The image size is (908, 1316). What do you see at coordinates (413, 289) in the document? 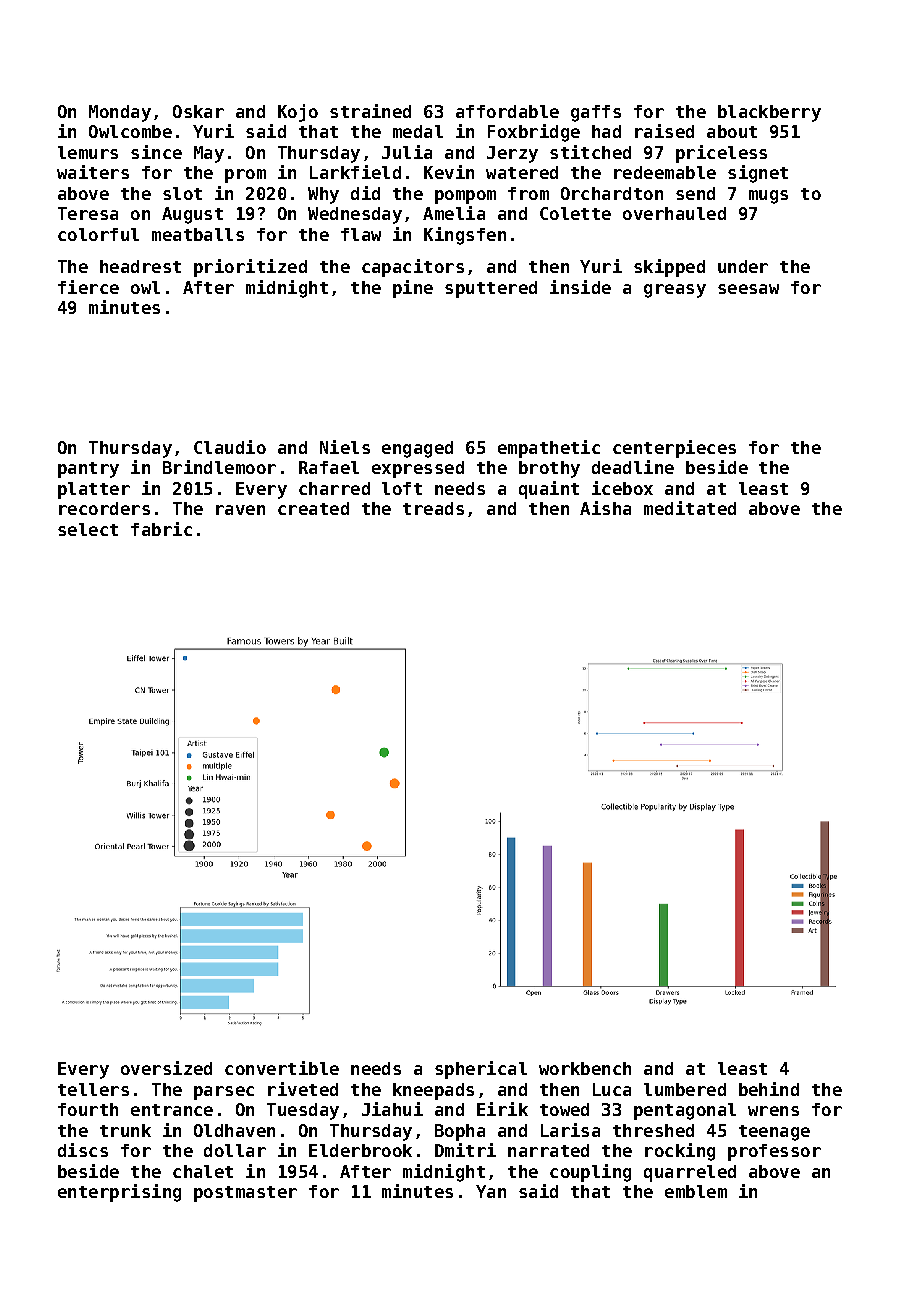
I see `pine` at bounding box center [413, 289].
